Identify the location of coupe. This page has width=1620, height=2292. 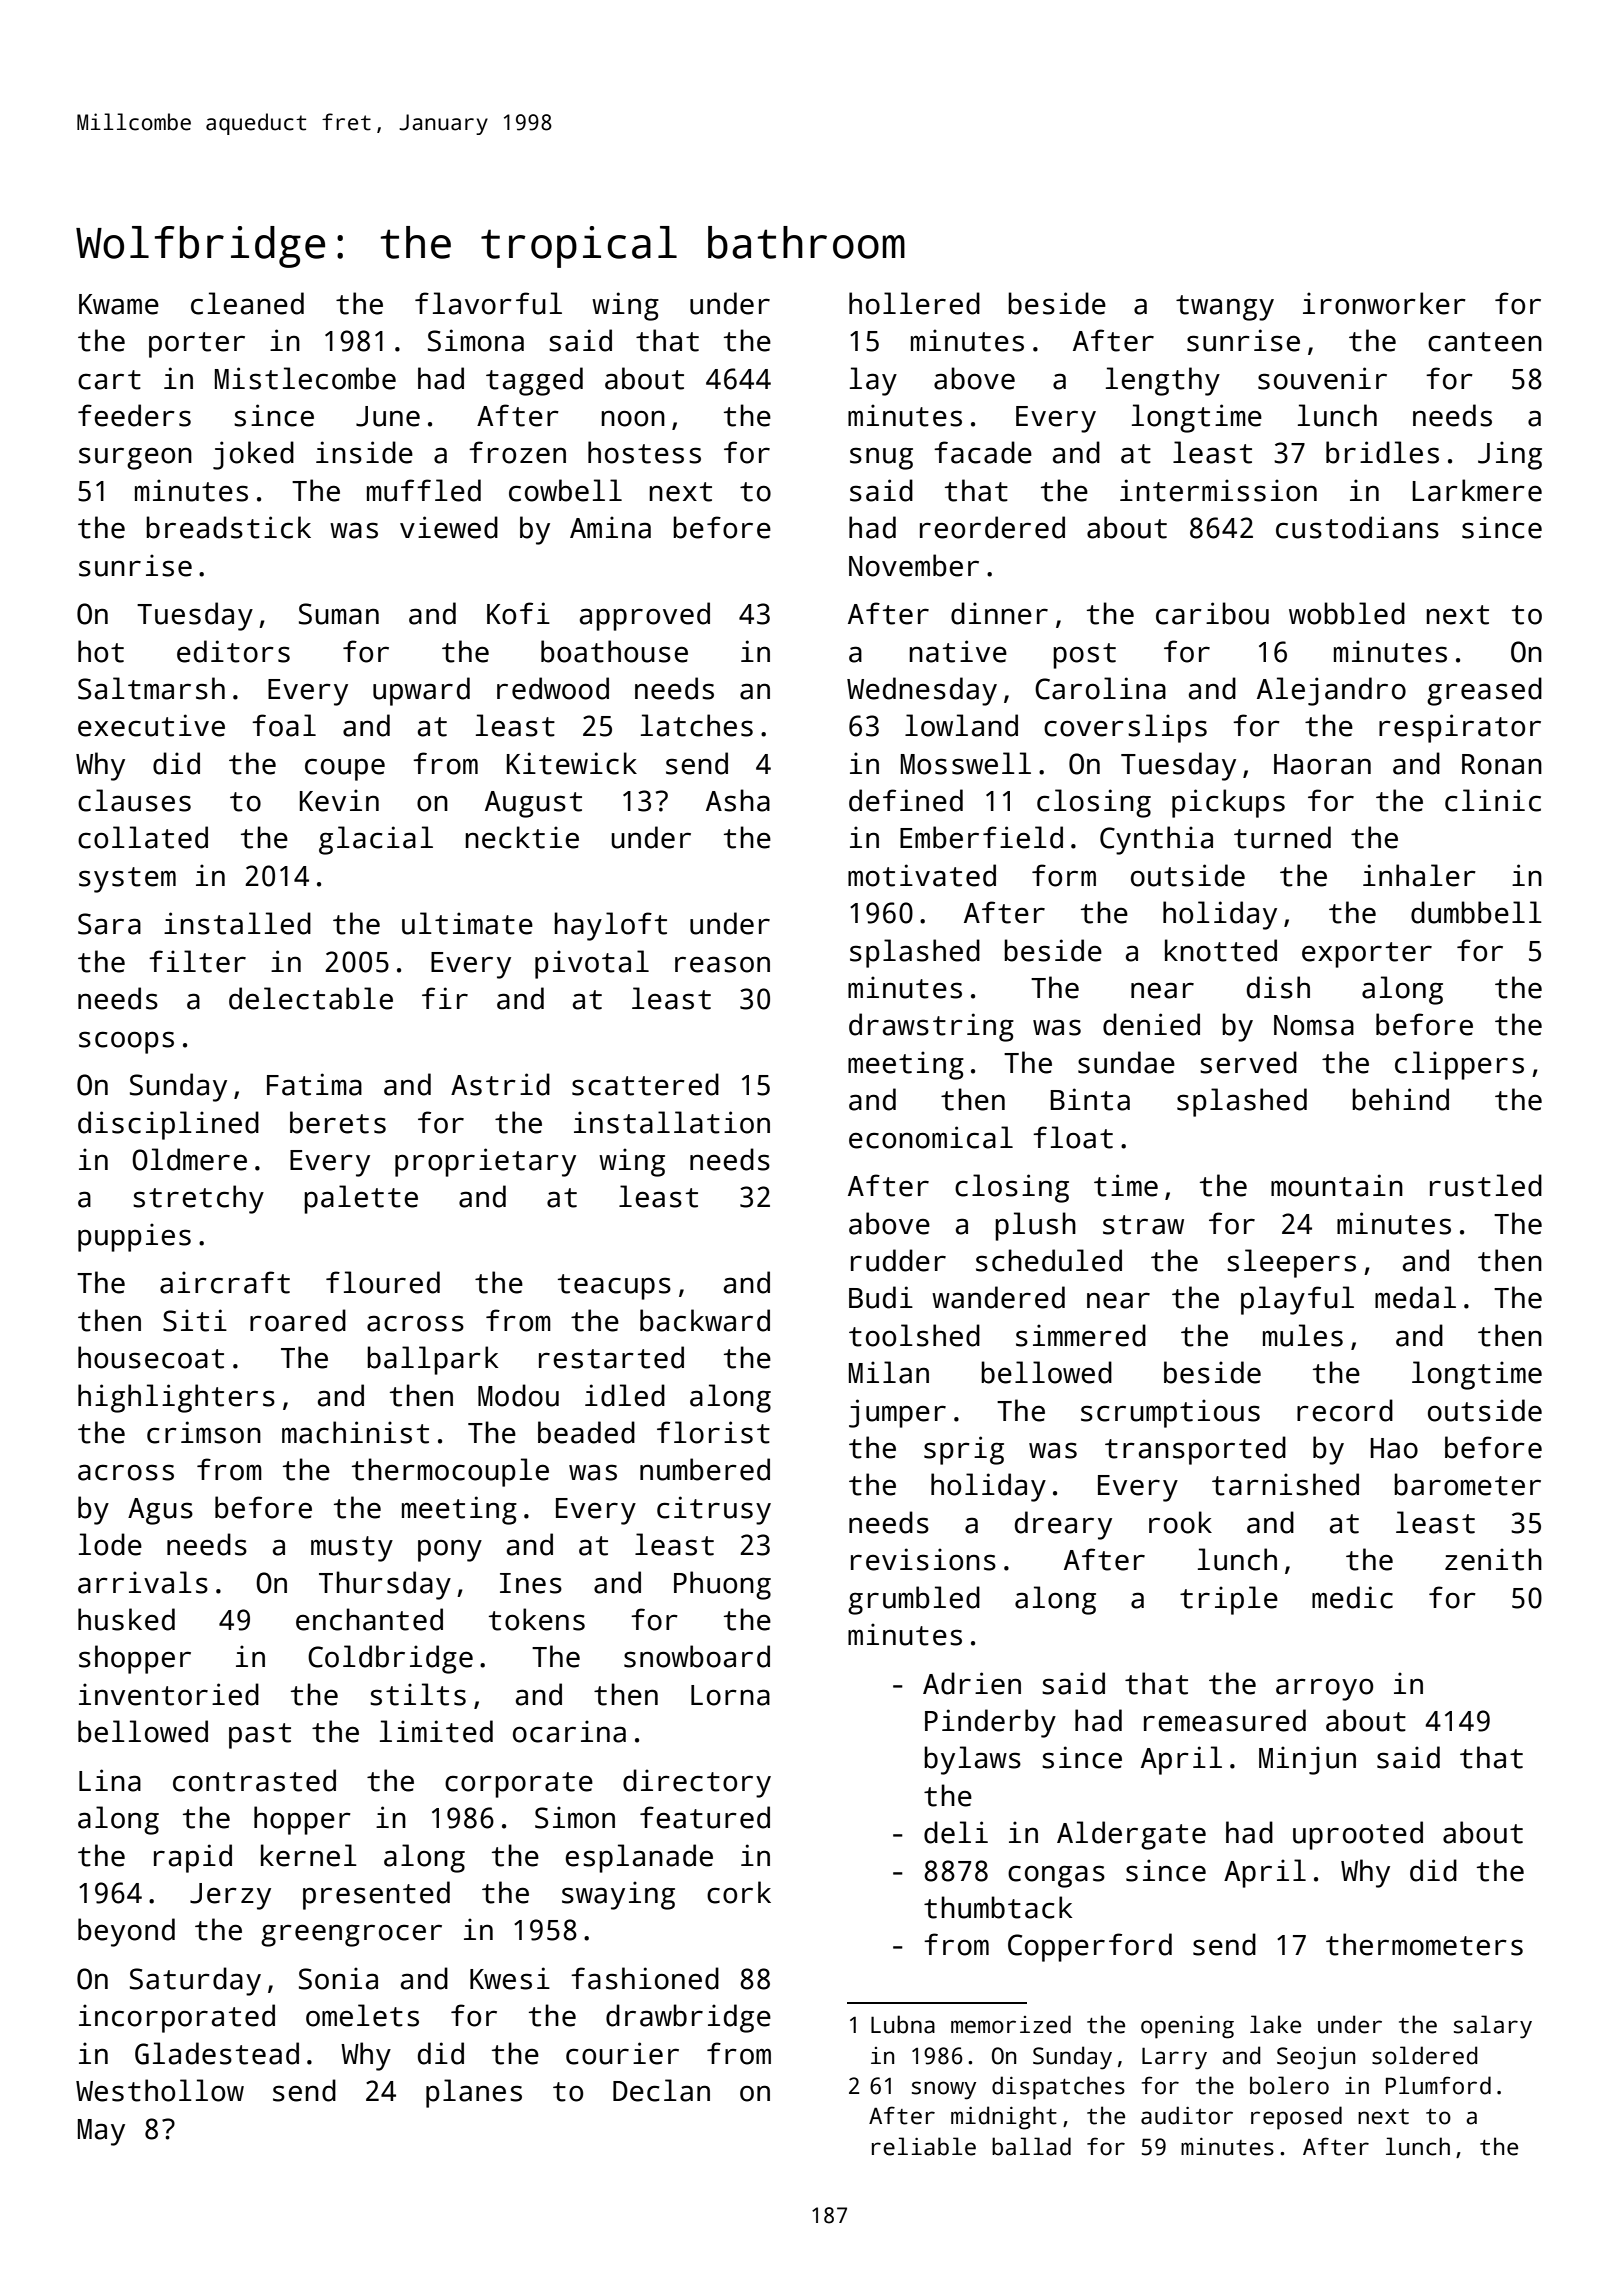
(345, 769).
